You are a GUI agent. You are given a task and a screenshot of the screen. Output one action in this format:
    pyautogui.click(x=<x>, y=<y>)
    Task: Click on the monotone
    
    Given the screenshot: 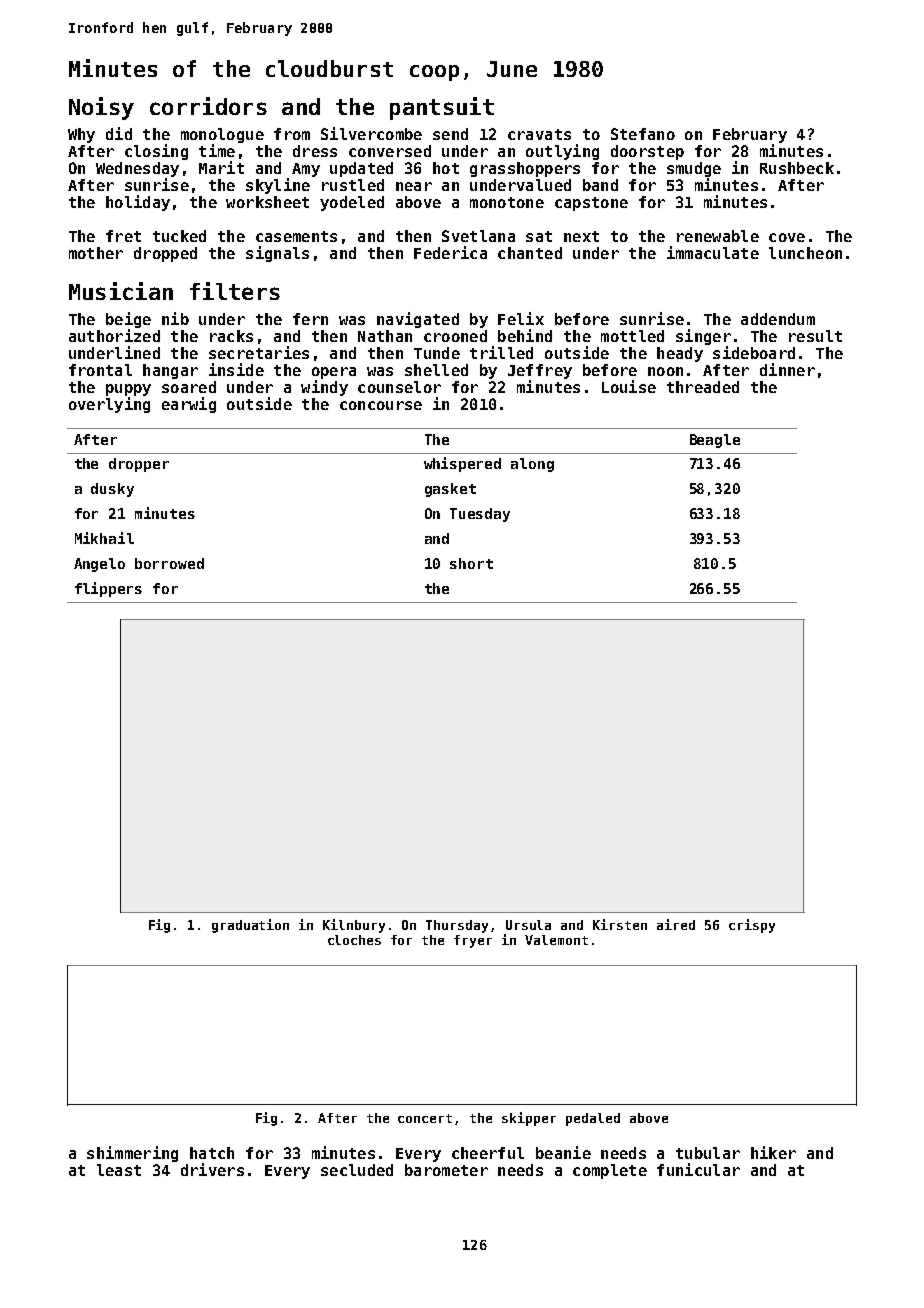 What is the action you would take?
    pyautogui.click(x=507, y=202)
